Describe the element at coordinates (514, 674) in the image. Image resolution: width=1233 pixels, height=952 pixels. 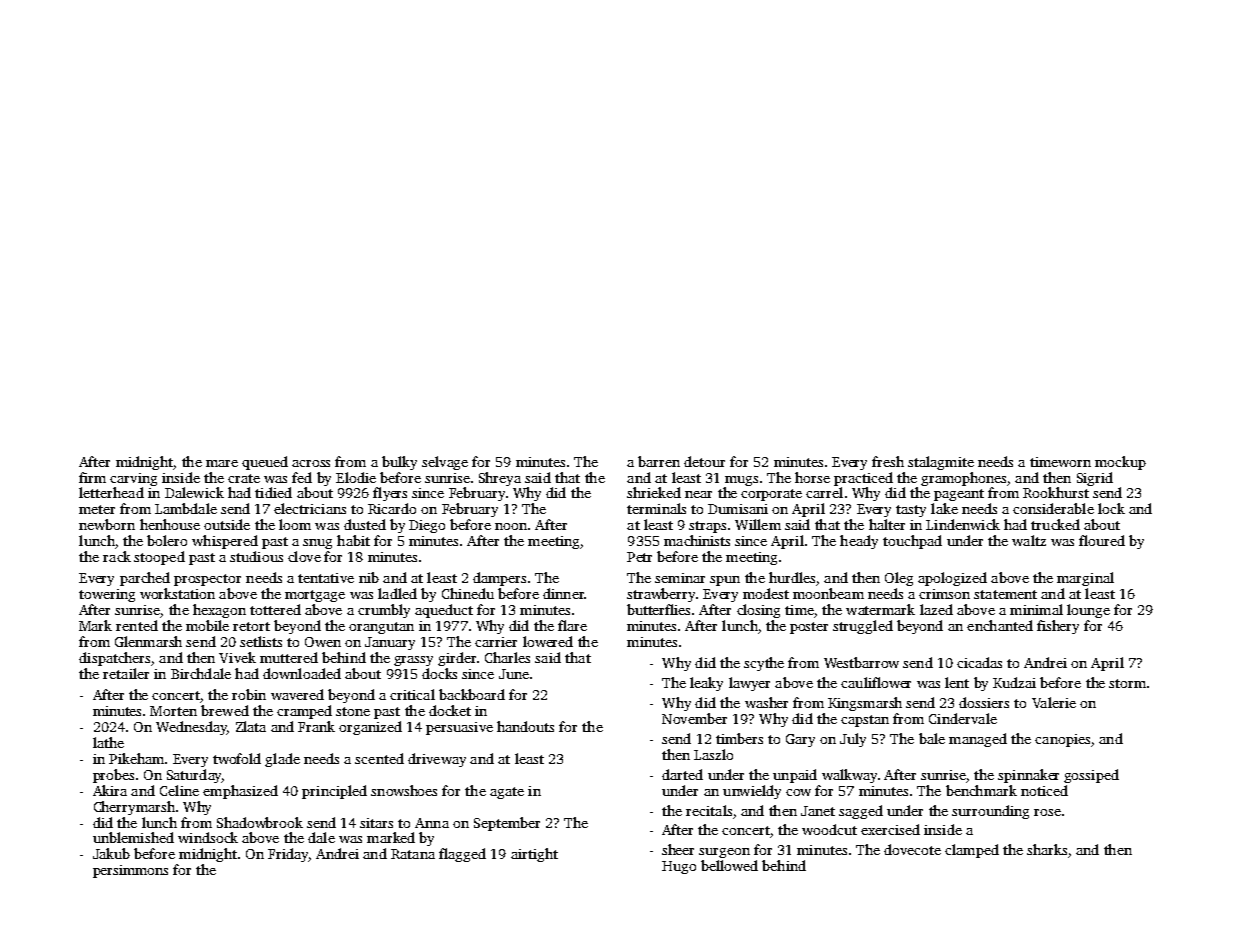
I see `June` at that location.
